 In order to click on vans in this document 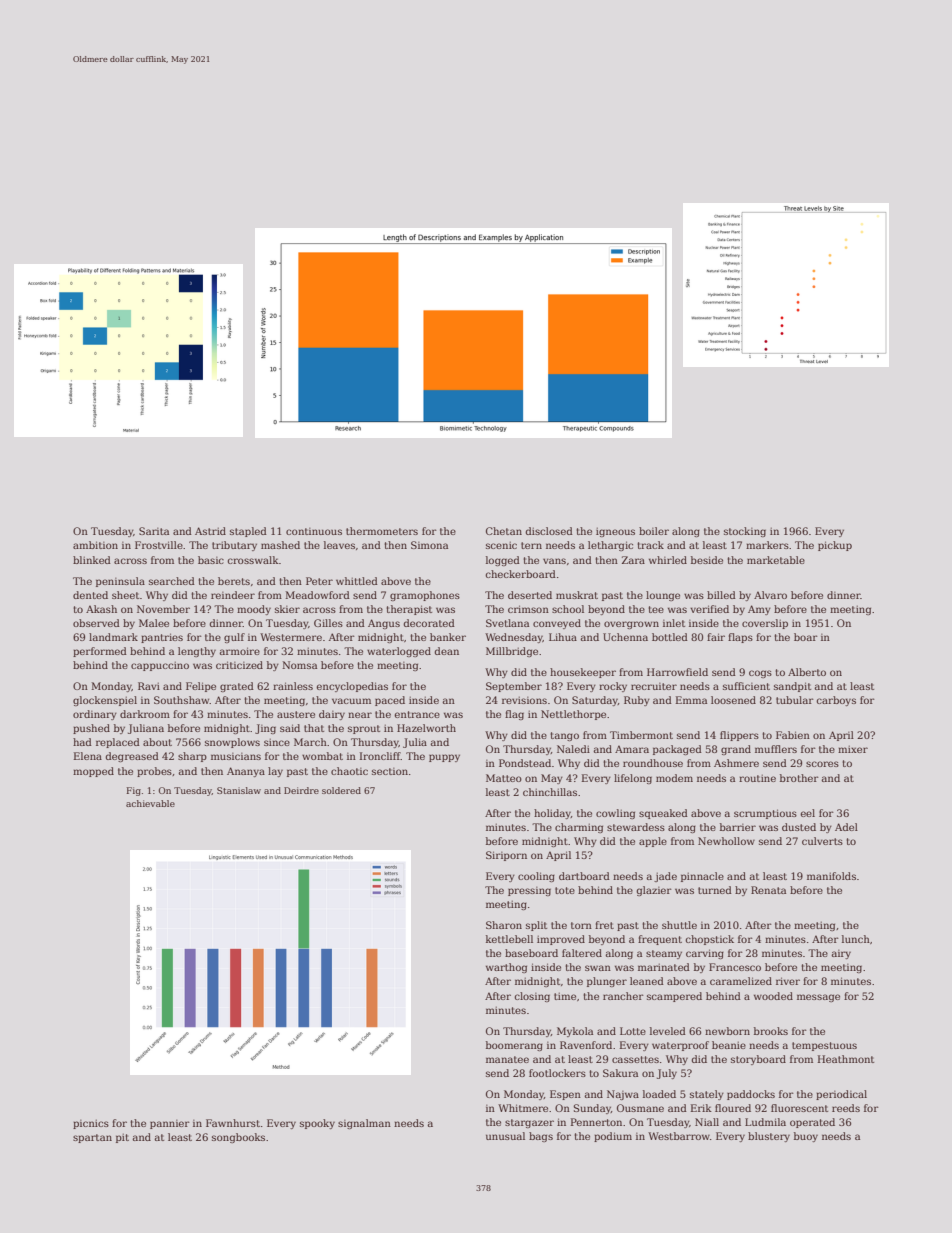, I will do `click(554, 561)`.
